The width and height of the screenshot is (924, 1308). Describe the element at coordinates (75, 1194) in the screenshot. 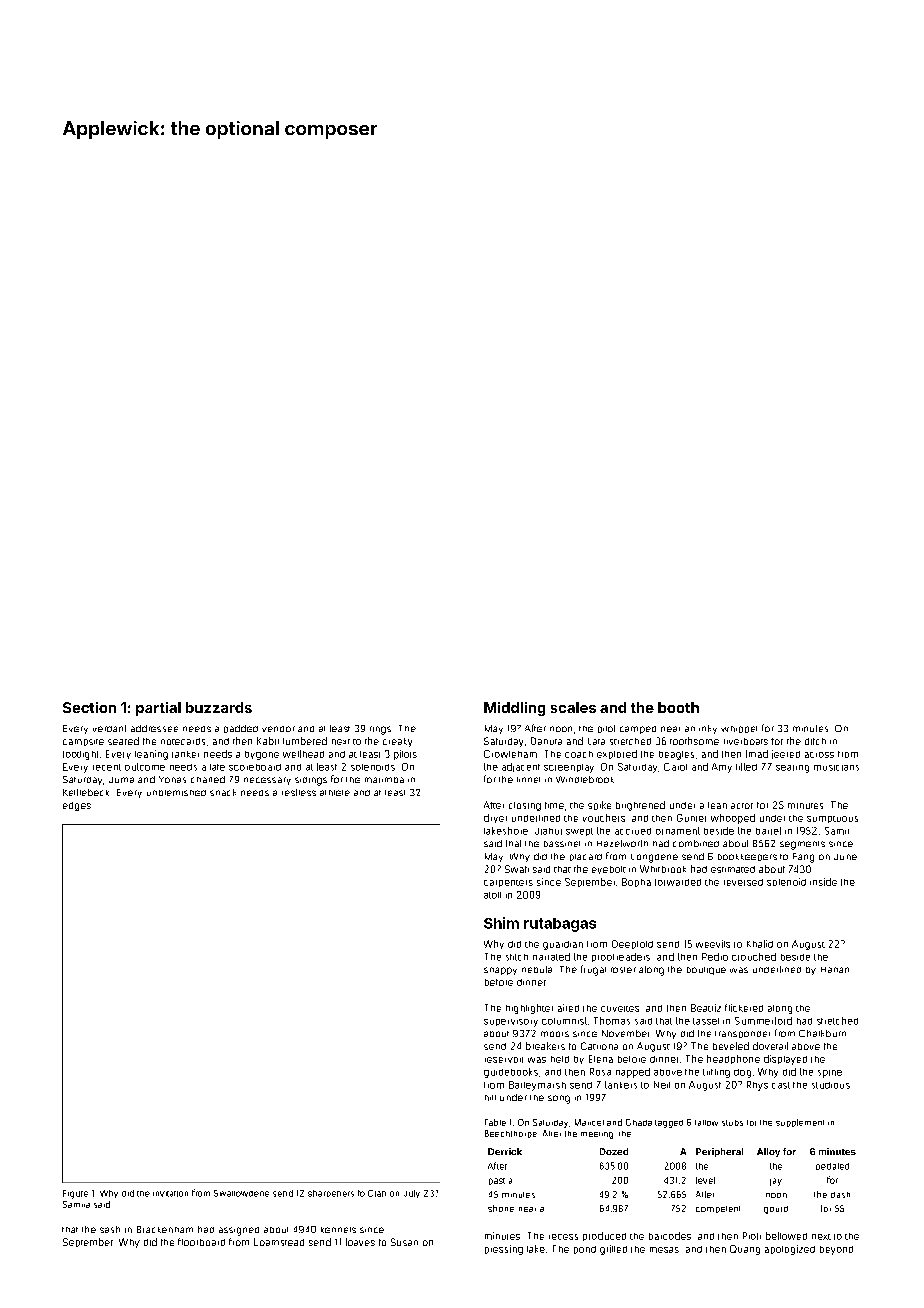

I see `Figure` at that location.
